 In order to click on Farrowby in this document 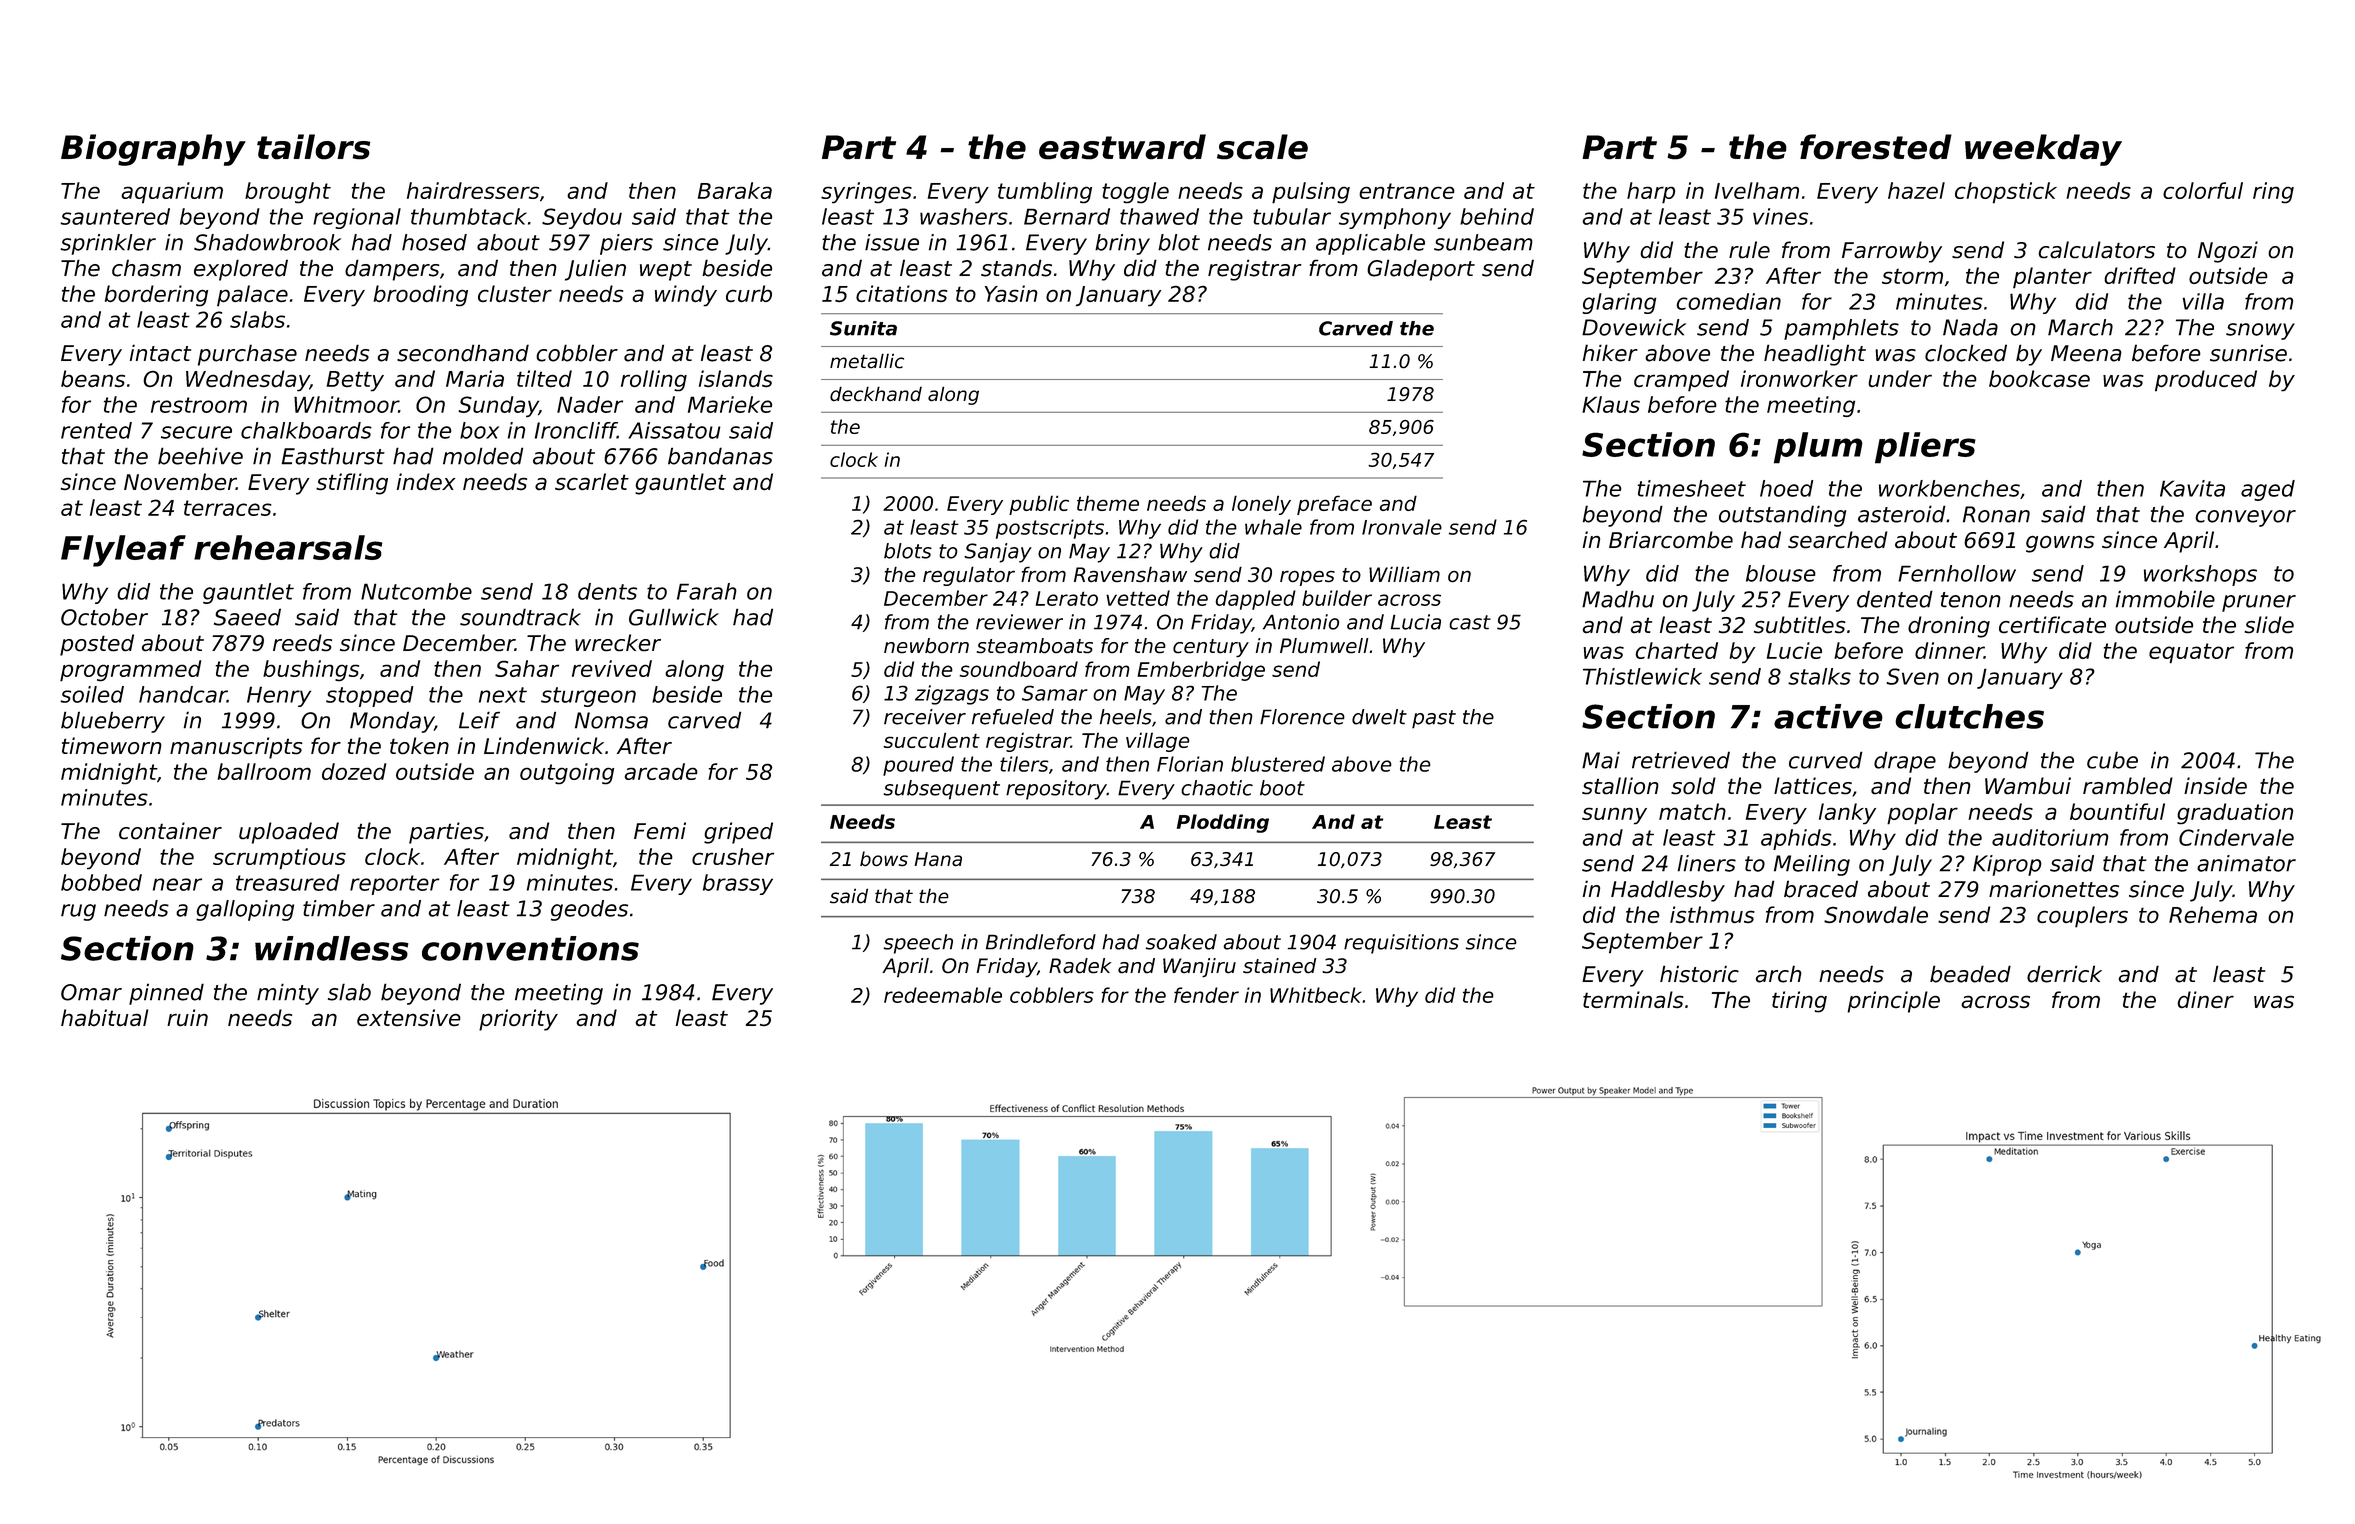, I will do `click(1892, 252)`.
